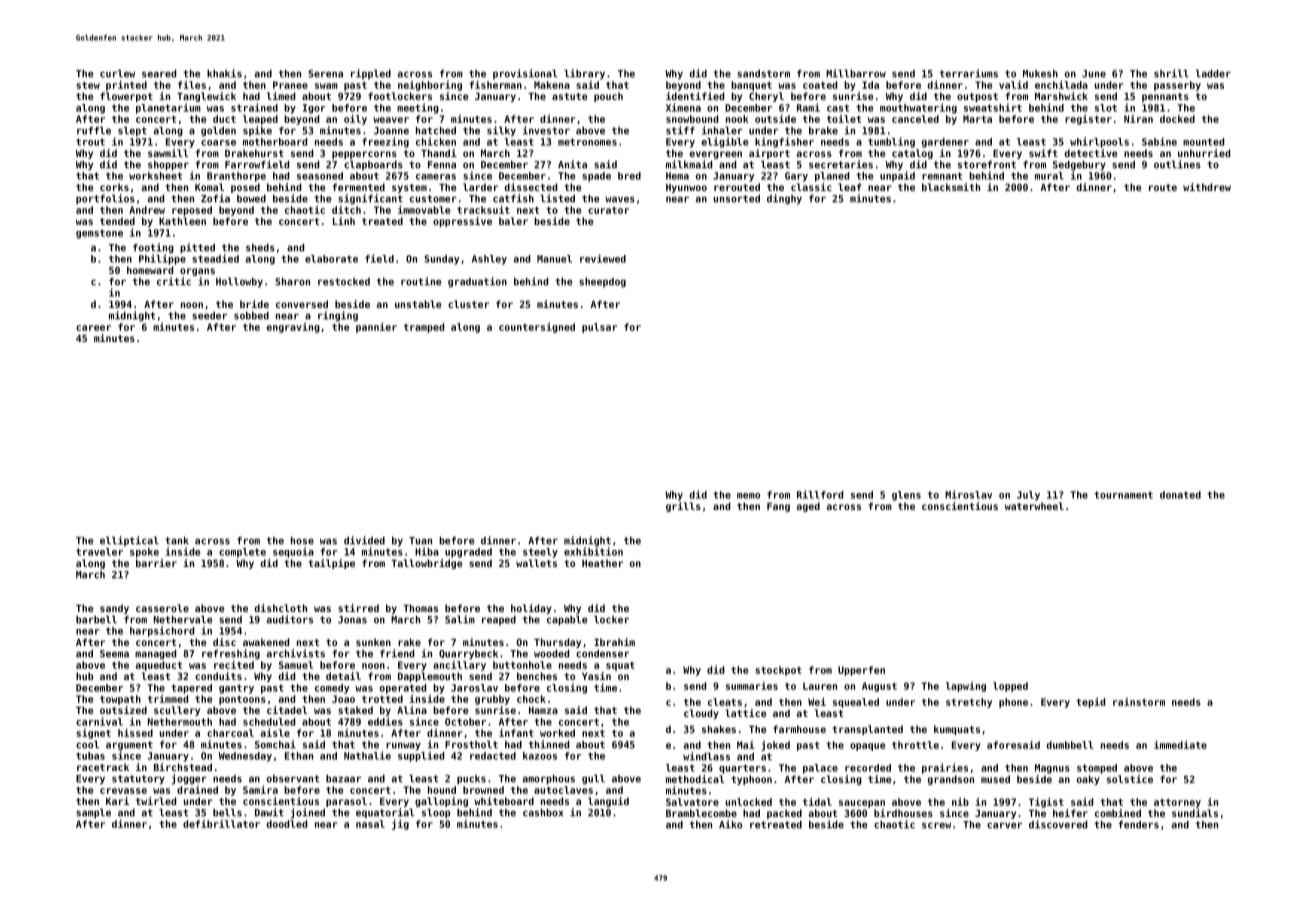 The height and width of the screenshot is (924, 1308). What do you see at coordinates (129, 541) in the screenshot?
I see `elliptical` at bounding box center [129, 541].
